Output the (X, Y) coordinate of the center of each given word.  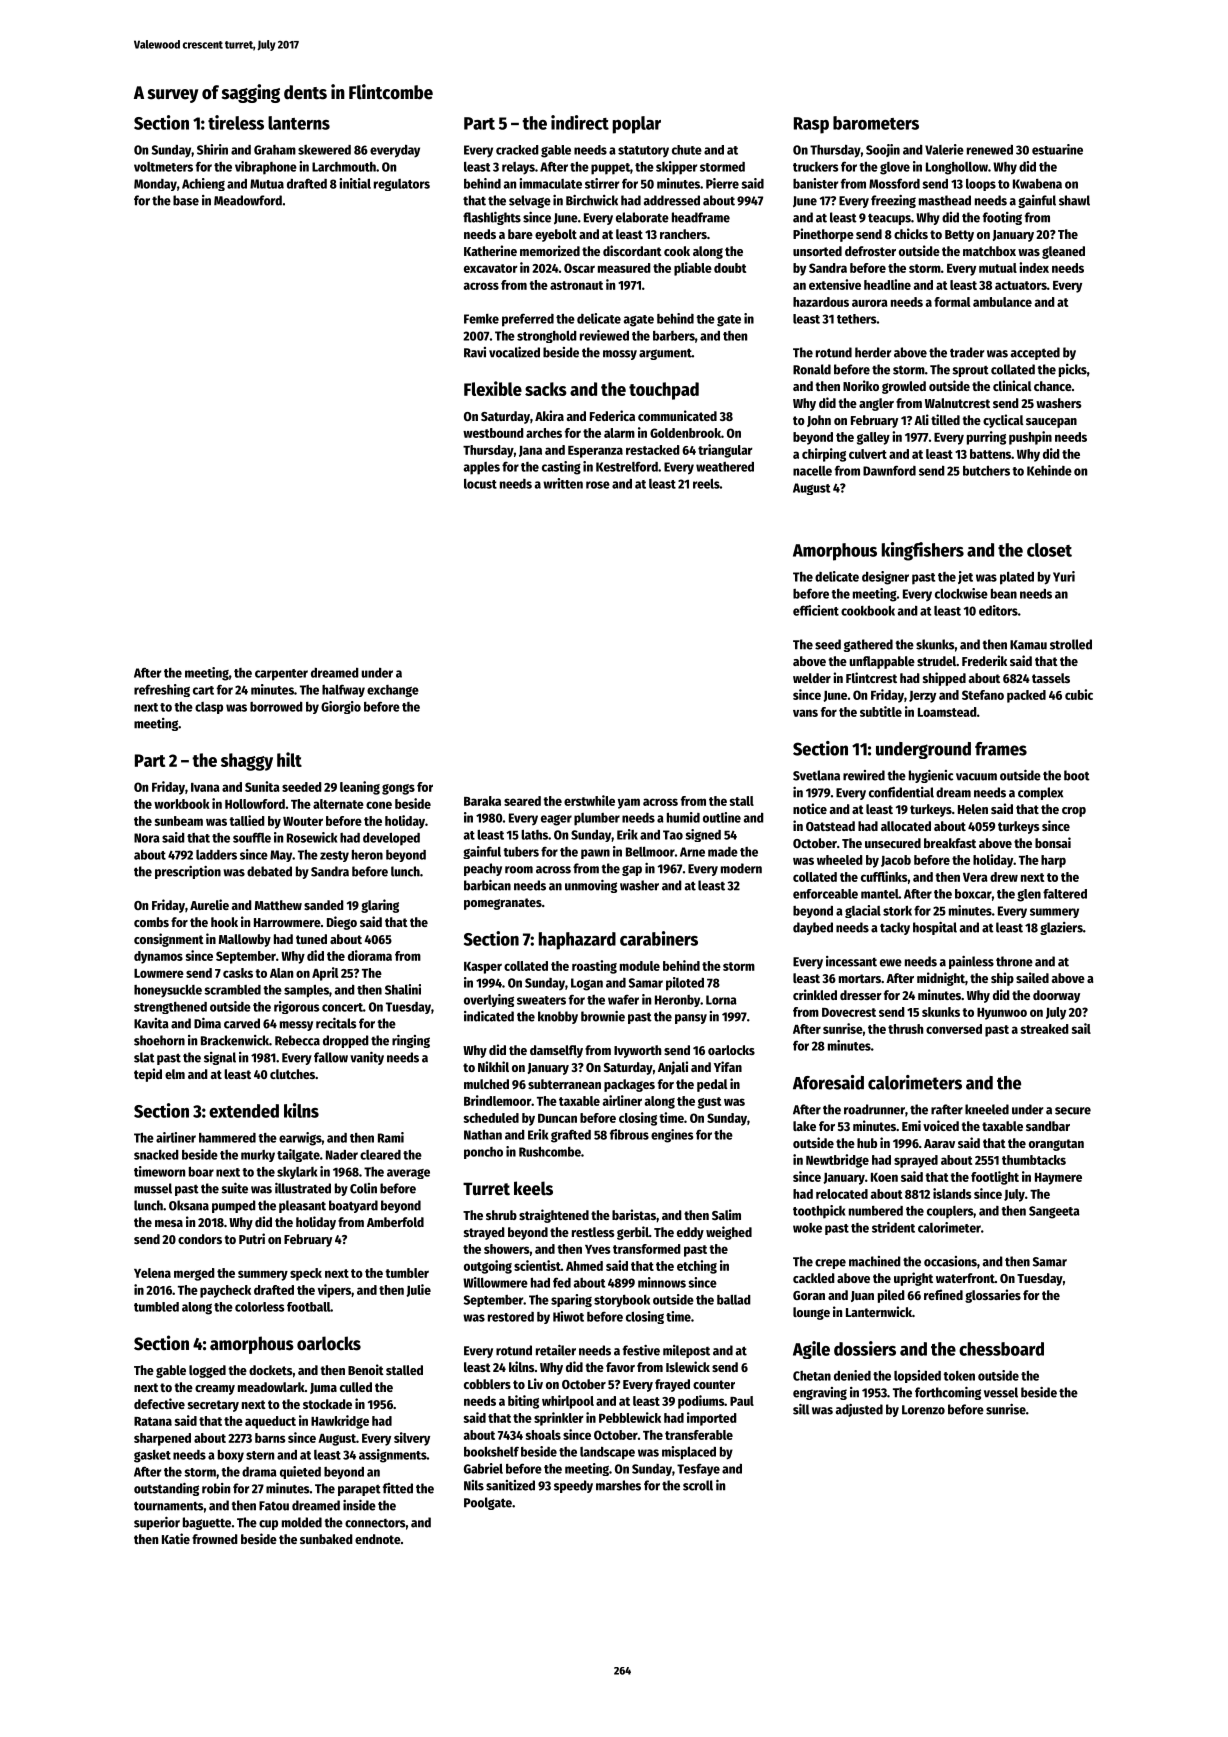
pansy (691, 1019)
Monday (155, 185)
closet (1049, 550)
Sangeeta (1054, 1212)
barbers (674, 336)
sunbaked (326, 1539)
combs (151, 922)
